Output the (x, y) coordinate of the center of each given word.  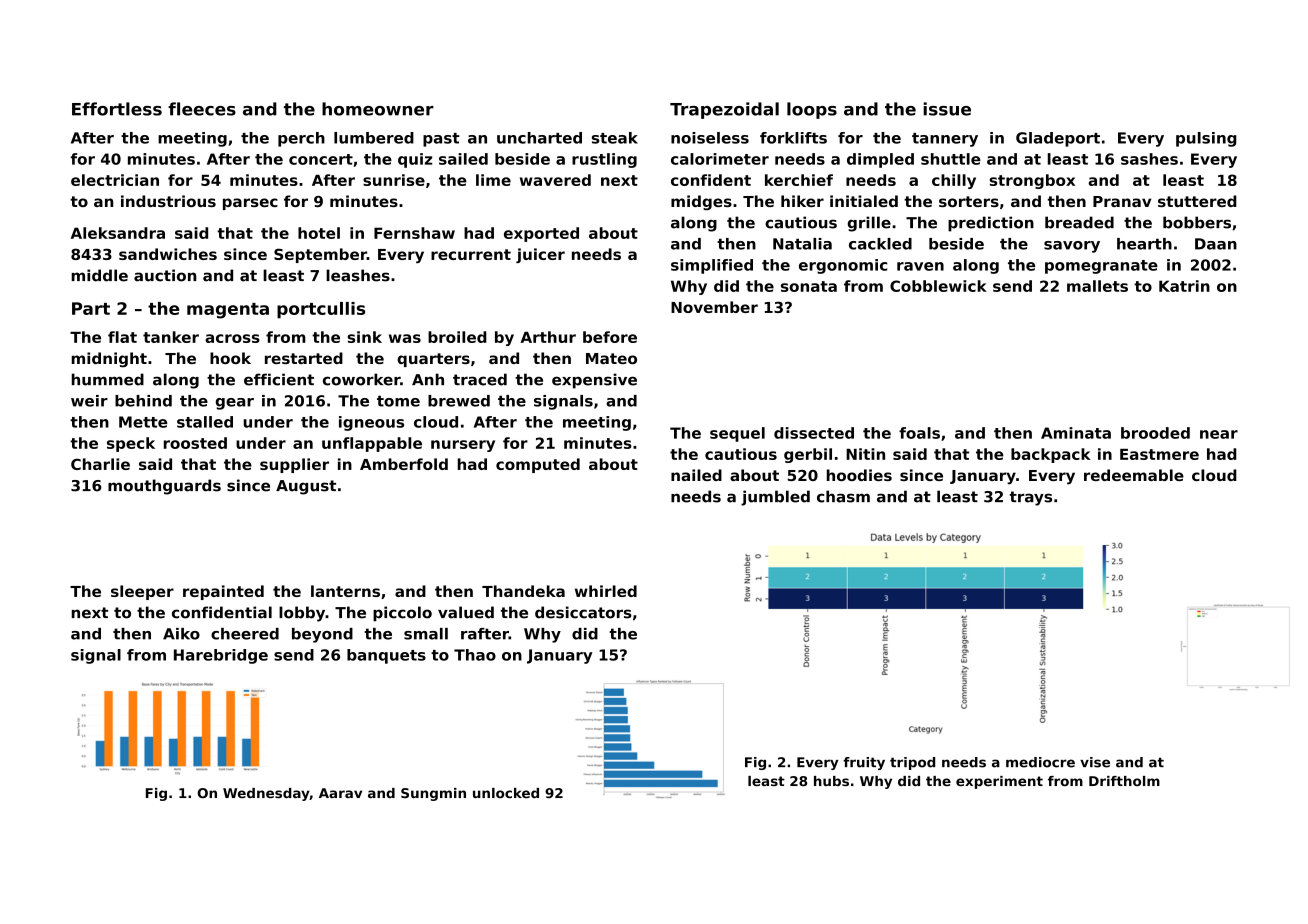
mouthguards (164, 487)
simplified (712, 266)
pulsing (1206, 139)
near (1219, 434)
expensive (594, 381)
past (441, 140)
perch (301, 139)
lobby (302, 614)
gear (235, 404)
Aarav (340, 793)
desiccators (583, 612)
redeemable (1134, 475)
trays (1031, 498)
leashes (358, 275)
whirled (606, 591)
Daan (1216, 244)
